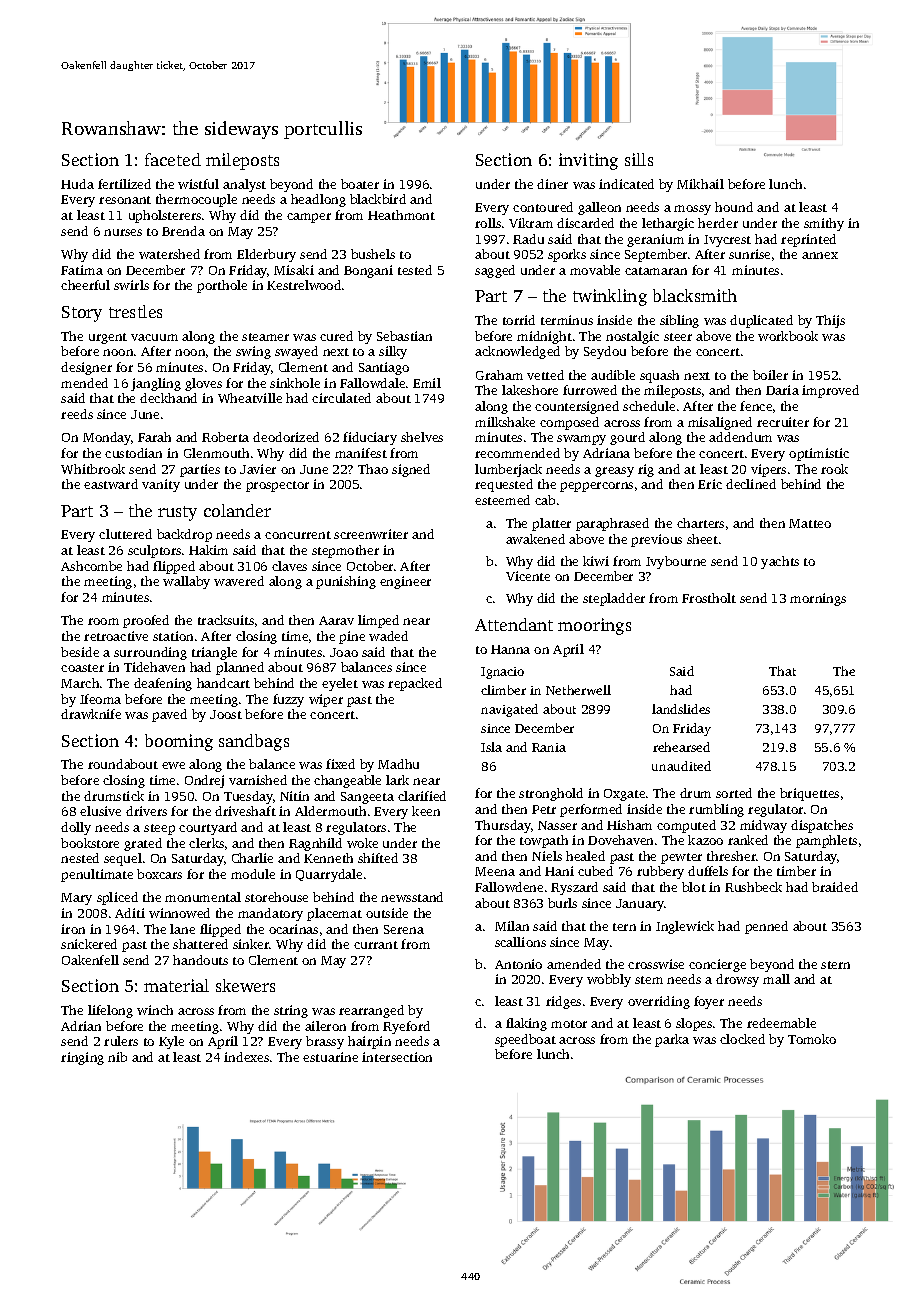 The height and width of the screenshot is (1308, 924). Describe the element at coordinates (330, 1057) in the screenshot. I see `estuarine` at that location.
